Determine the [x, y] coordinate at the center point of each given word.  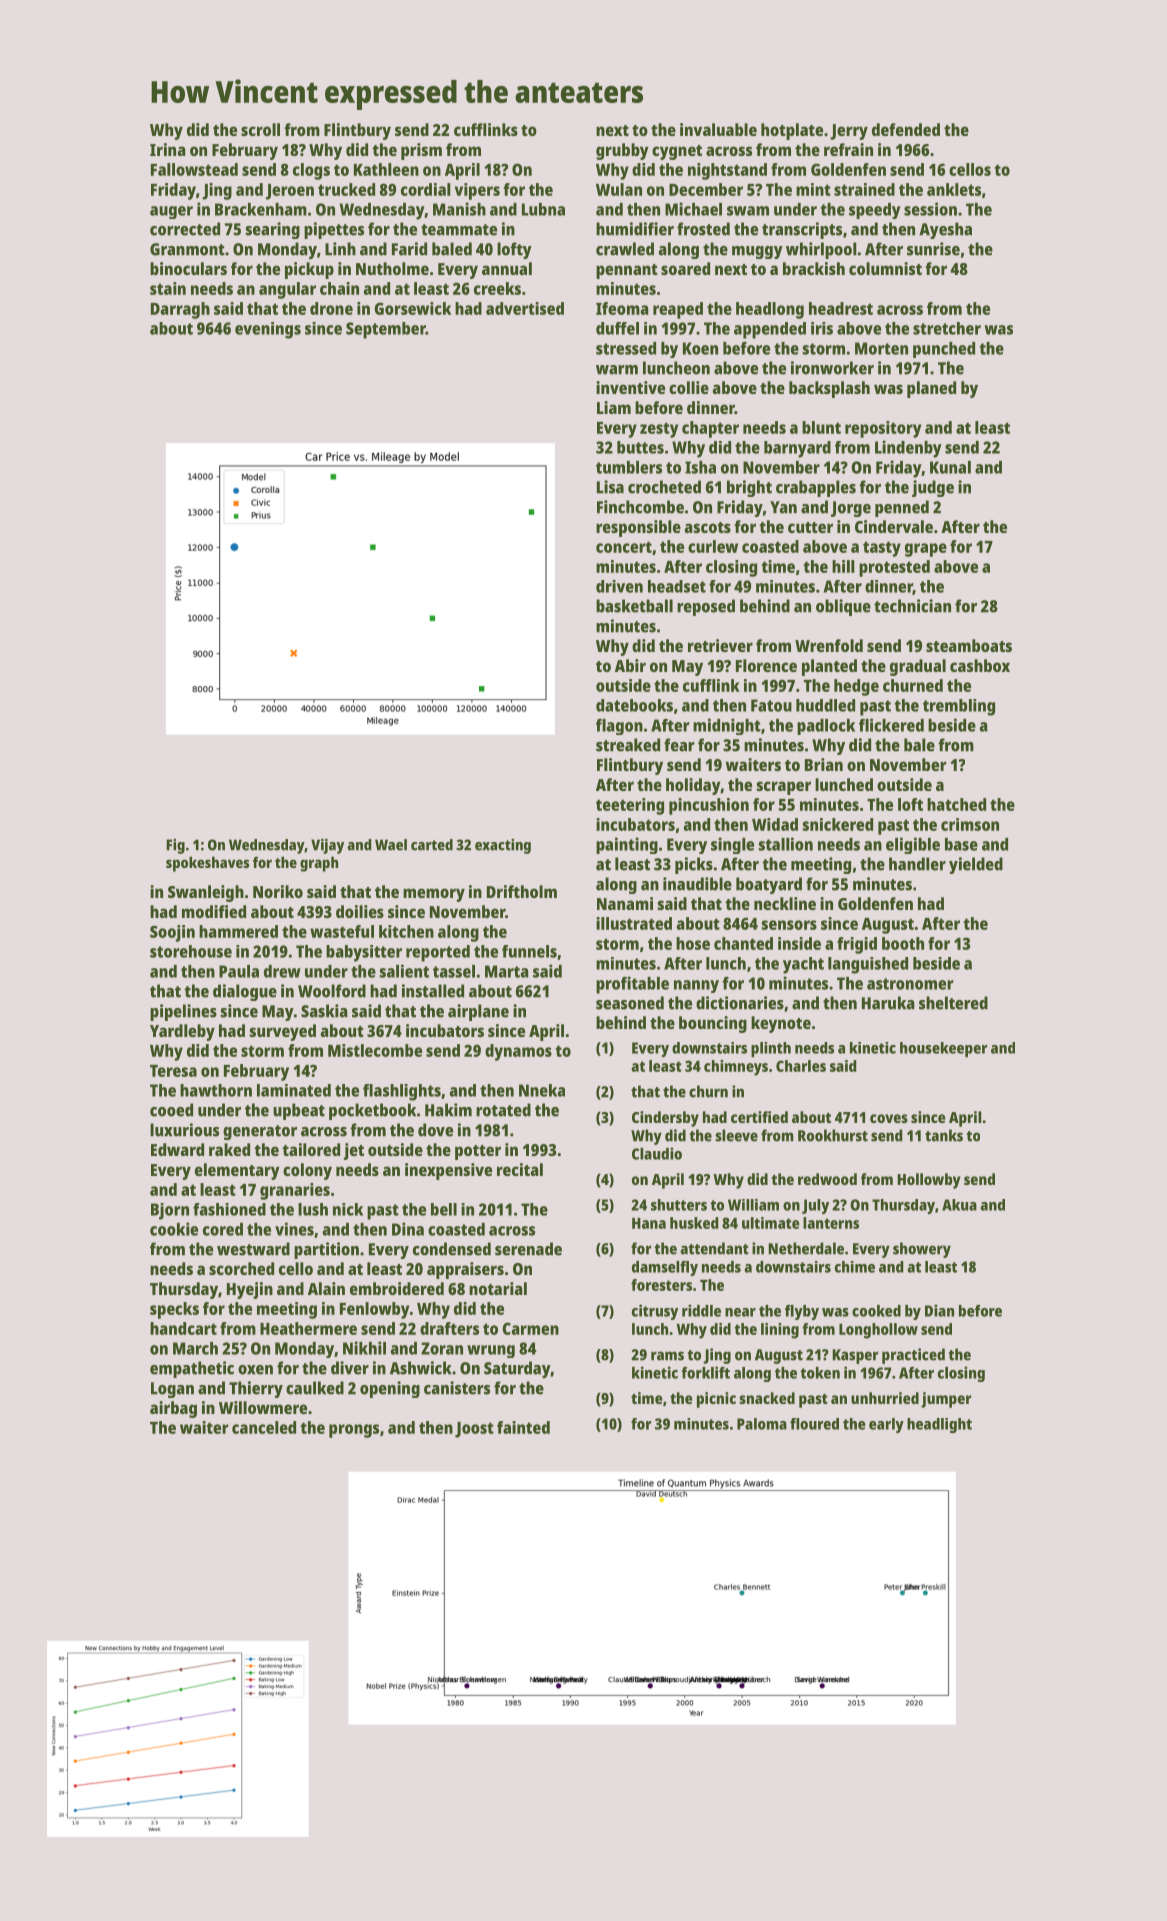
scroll [260, 129]
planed [931, 389]
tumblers [629, 467]
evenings [268, 330]
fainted [523, 1427]
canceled [264, 1427]
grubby [622, 151]
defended [906, 129]
